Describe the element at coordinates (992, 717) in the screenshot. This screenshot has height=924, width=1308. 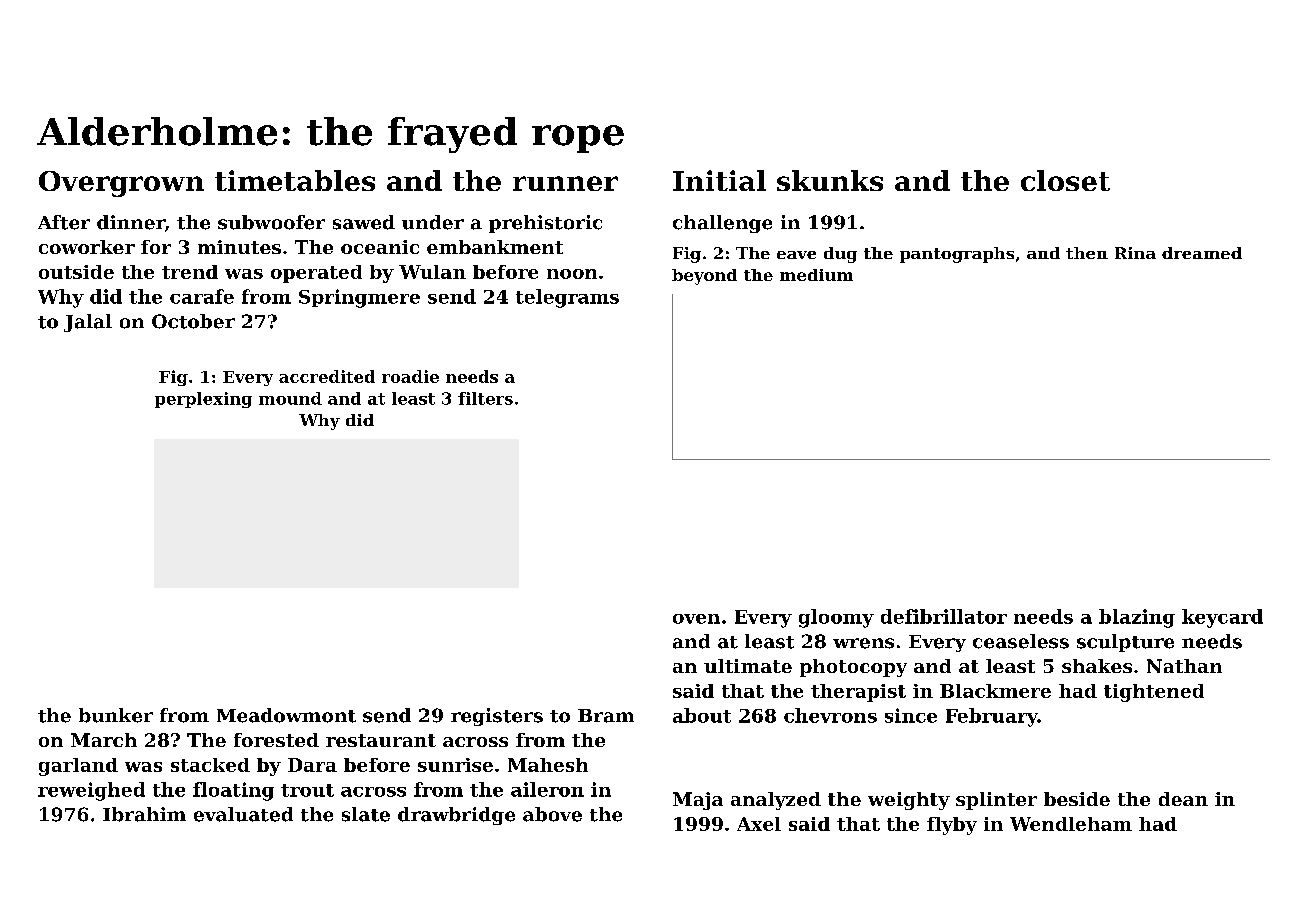
I see `February` at that location.
